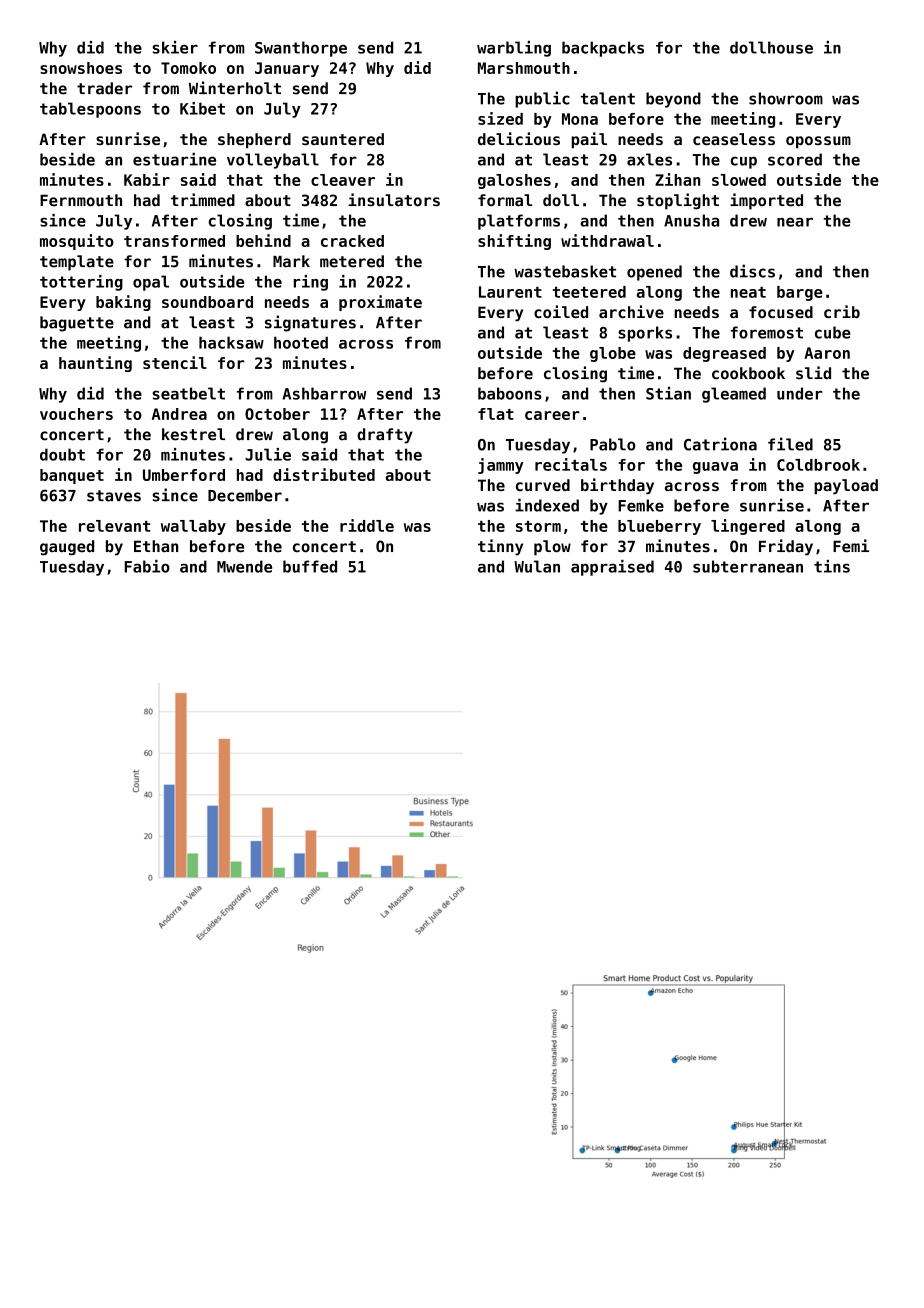 The width and height of the screenshot is (924, 1308). Describe the element at coordinates (496, 414) in the screenshot. I see `flat` at that location.
